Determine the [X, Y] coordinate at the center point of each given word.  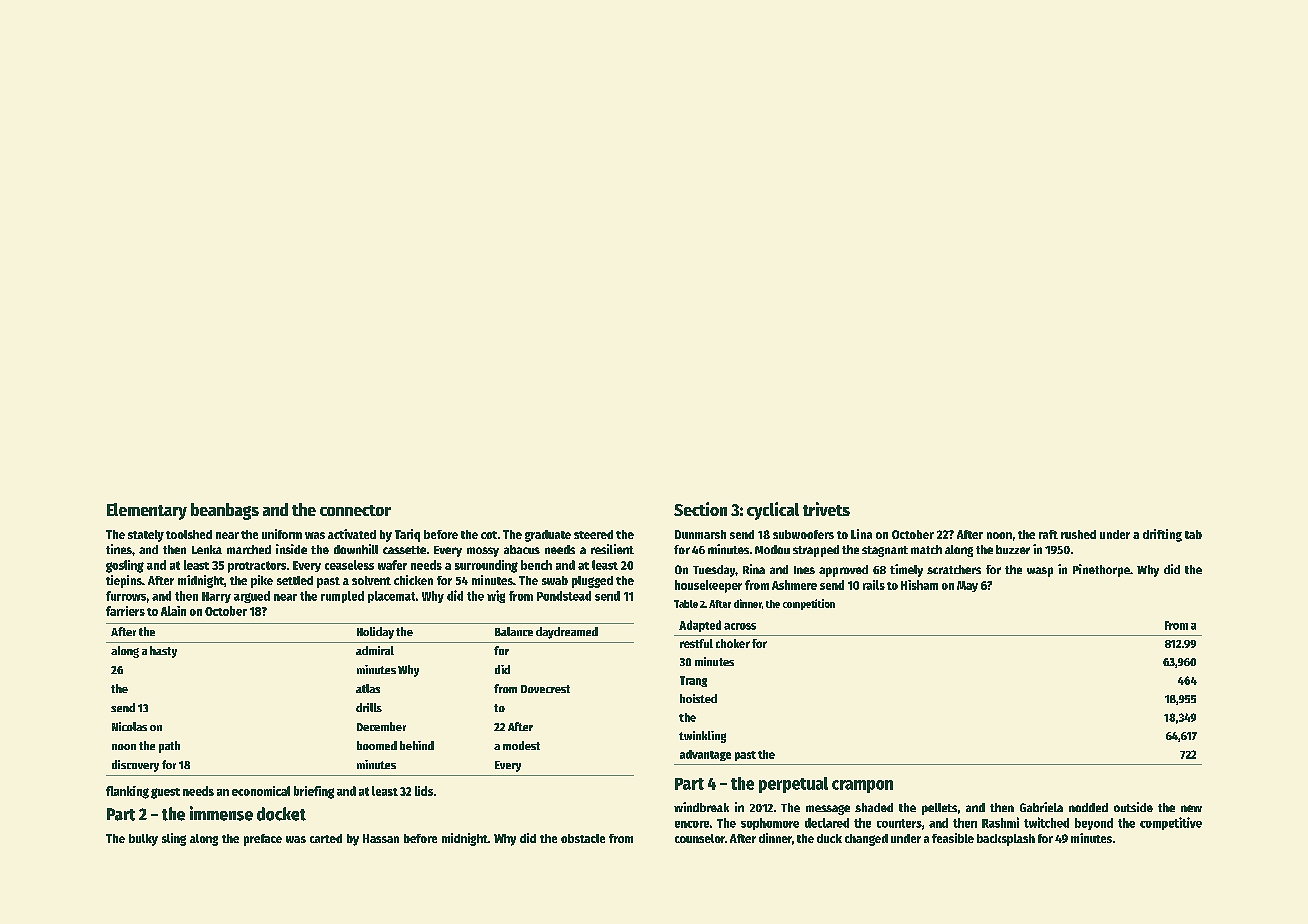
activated [352, 534]
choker [733, 643]
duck [829, 838]
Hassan [381, 838]
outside [1133, 807]
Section [700, 509]
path [169, 747]
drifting [1162, 535]
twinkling [702, 737]
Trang [693, 681]
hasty [163, 652]
